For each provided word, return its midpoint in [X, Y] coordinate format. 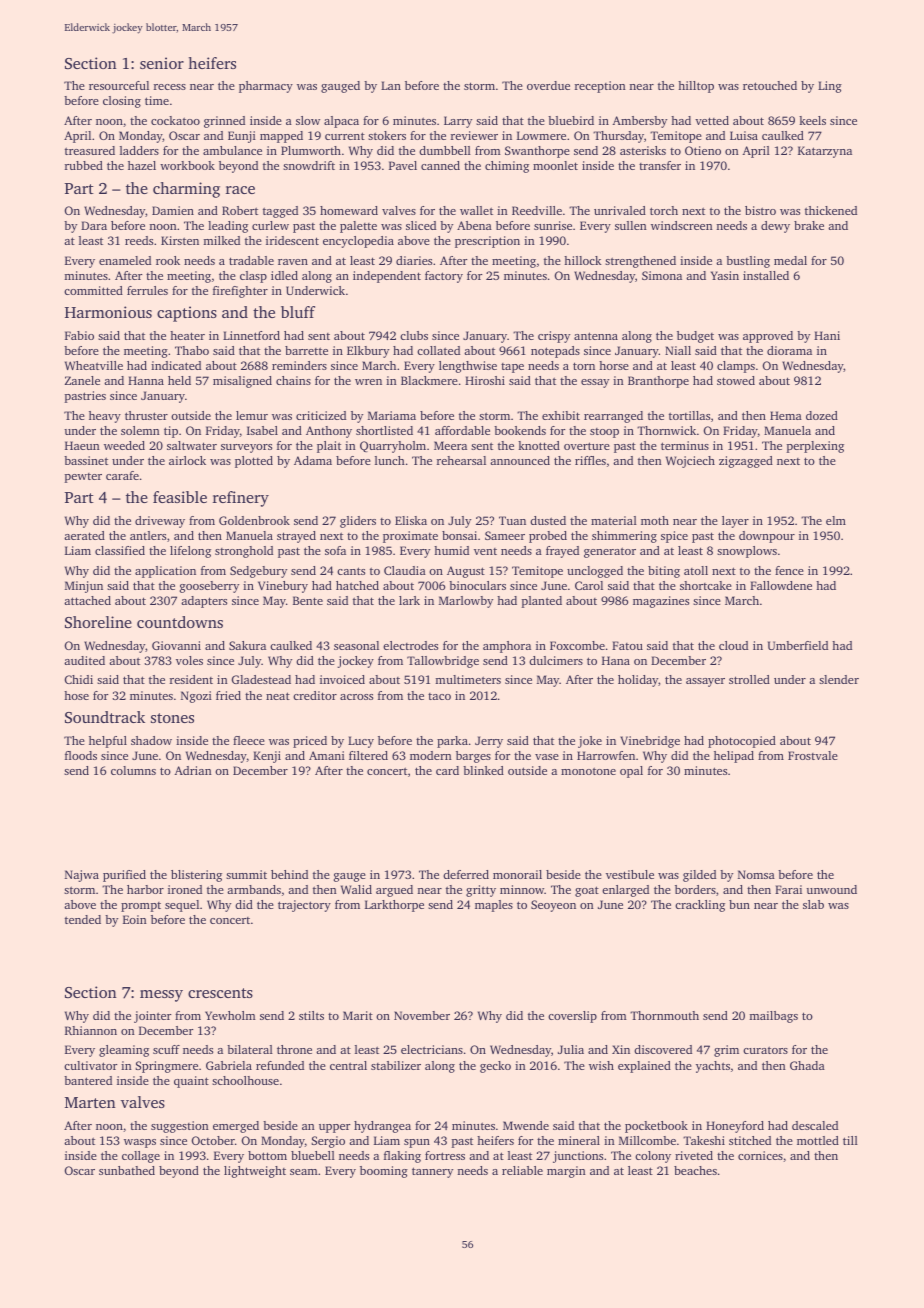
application [165, 572]
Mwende [526, 1125]
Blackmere [429, 380]
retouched [770, 85]
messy [161, 996]
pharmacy [266, 87]
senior [162, 63]
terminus [685, 445]
